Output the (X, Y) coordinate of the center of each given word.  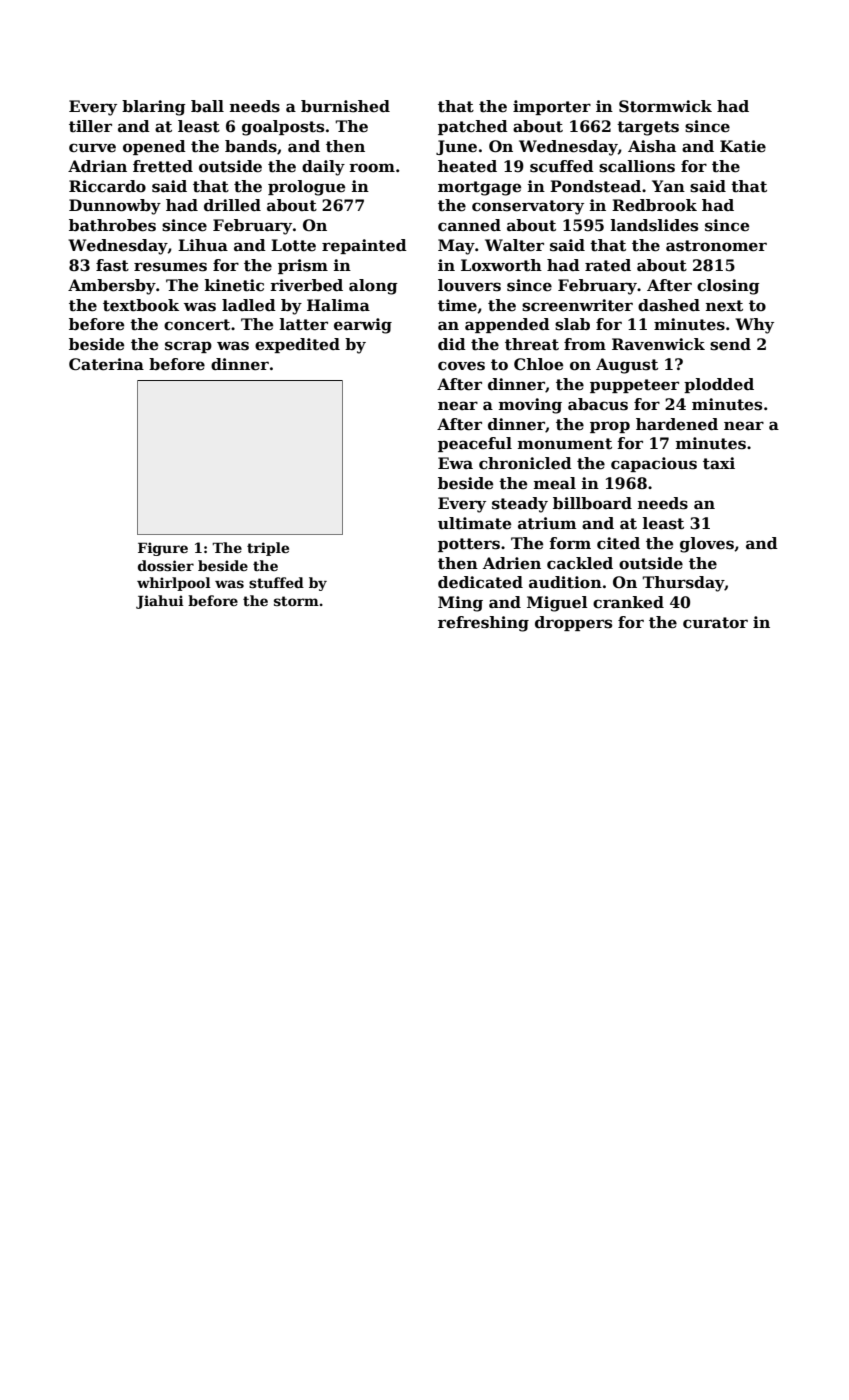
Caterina (106, 364)
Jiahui (160, 602)
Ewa (455, 463)
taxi (719, 463)
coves (461, 366)
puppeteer (634, 386)
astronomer (716, 246)
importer (552, 107)
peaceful (475, 444)
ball (207, 106)
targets (648, 128)
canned (469, 225)
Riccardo (107, 186)
